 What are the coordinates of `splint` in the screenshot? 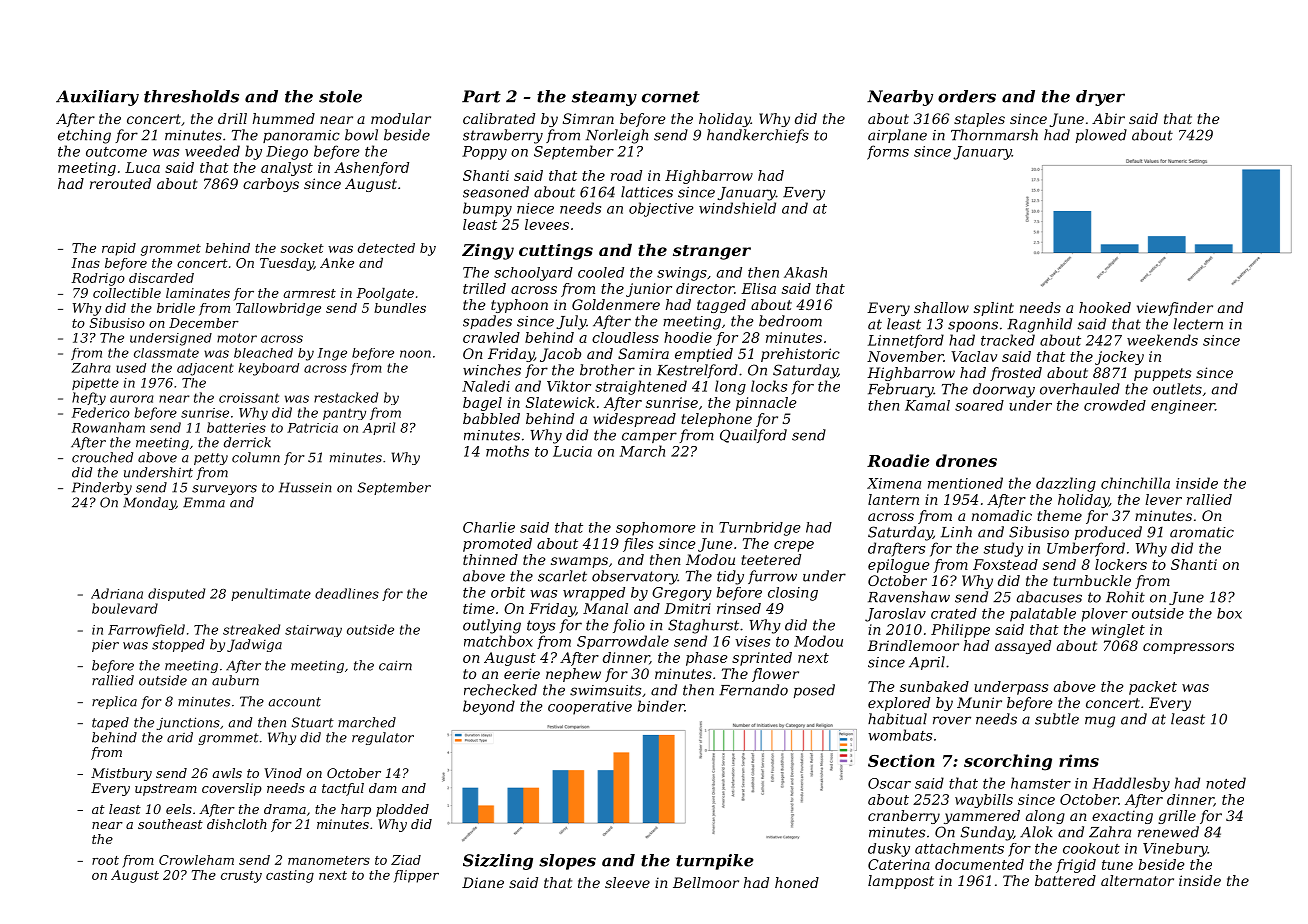 It's located at (994, 309).
